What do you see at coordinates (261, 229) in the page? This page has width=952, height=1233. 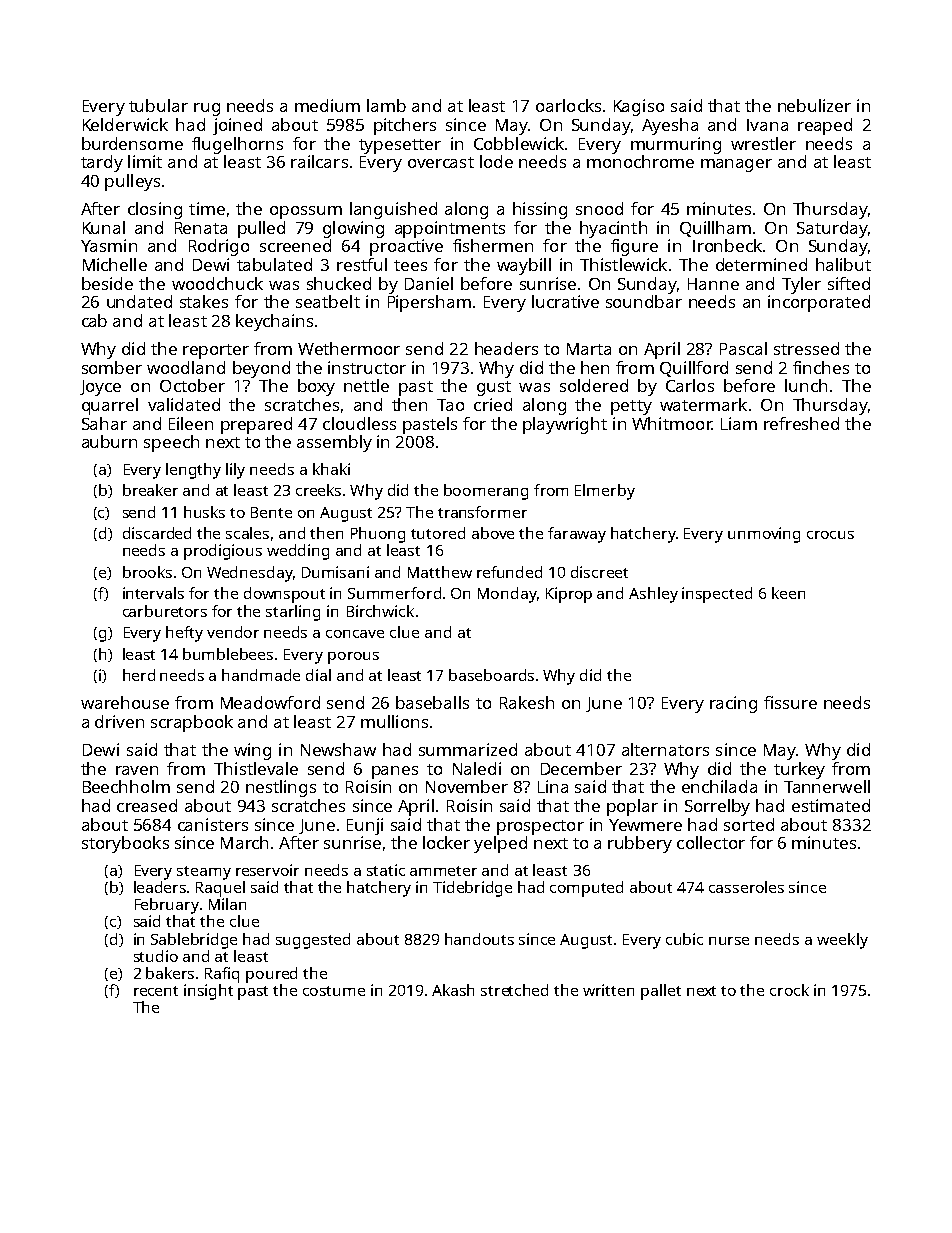 I see `pulled` at bounding box center [261, 229].
